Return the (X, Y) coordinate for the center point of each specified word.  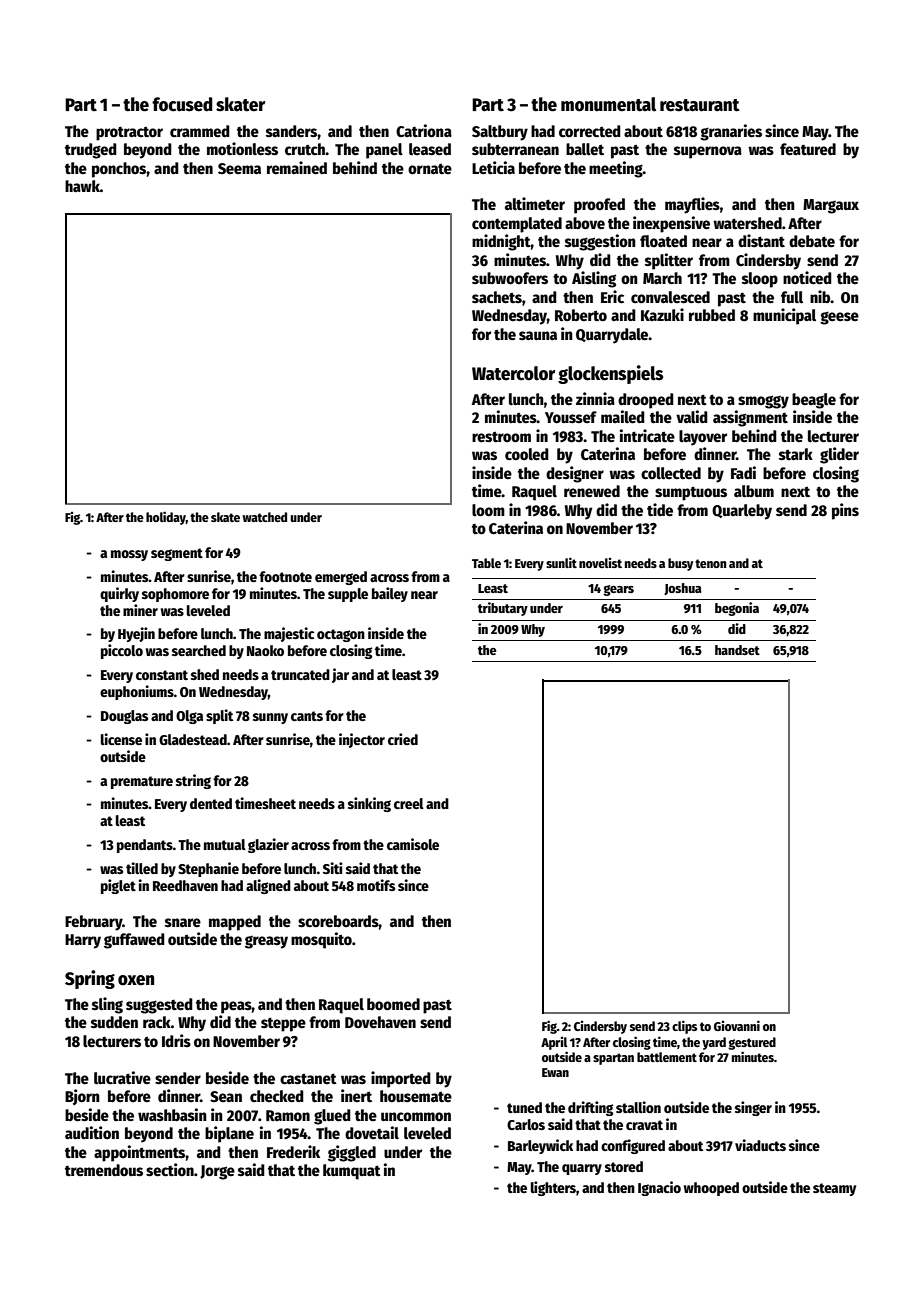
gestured (752, 1043)
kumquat (352, 1172)
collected (671, 473)
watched (265, 517)
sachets (497, 297)
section (170, 1170)
